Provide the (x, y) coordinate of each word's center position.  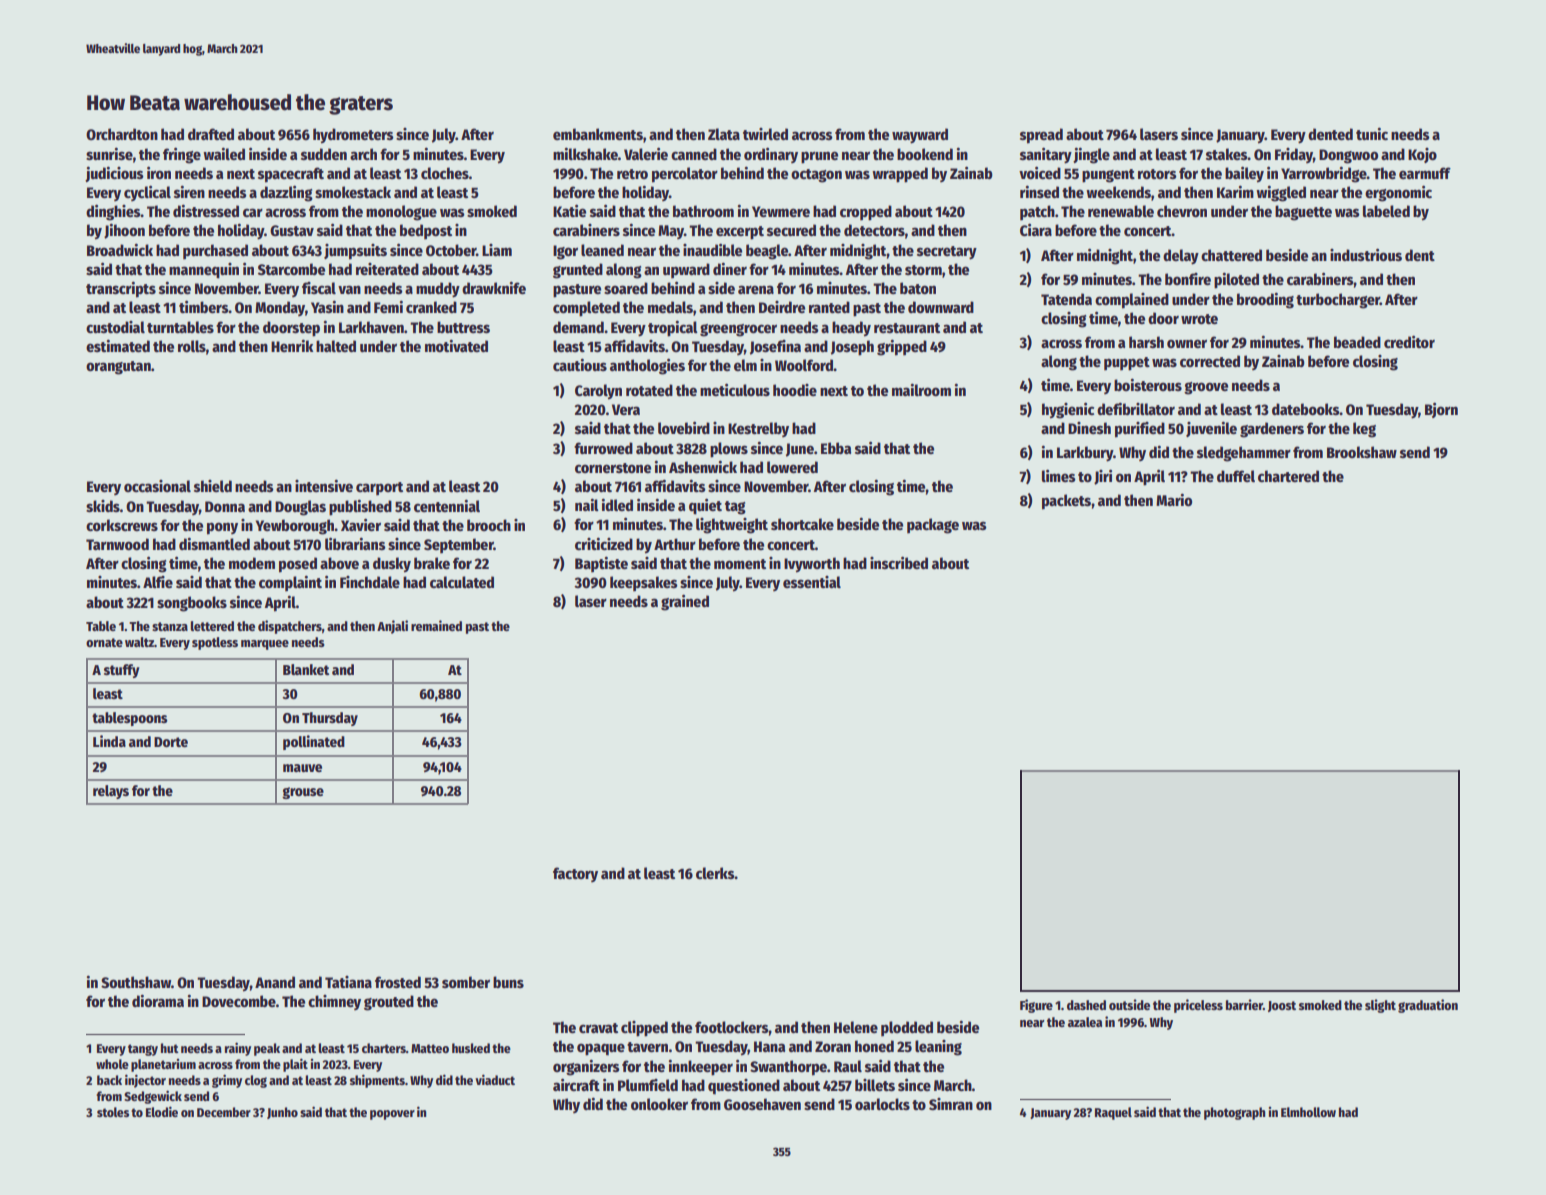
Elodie (162, 1111)
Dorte (171, 742)
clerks (715, 873)
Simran (951, 1104)
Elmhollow (1308, 1112)
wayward (920, 136)
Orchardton (122, 134)
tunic (1372, 134)
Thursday (330, 719)
